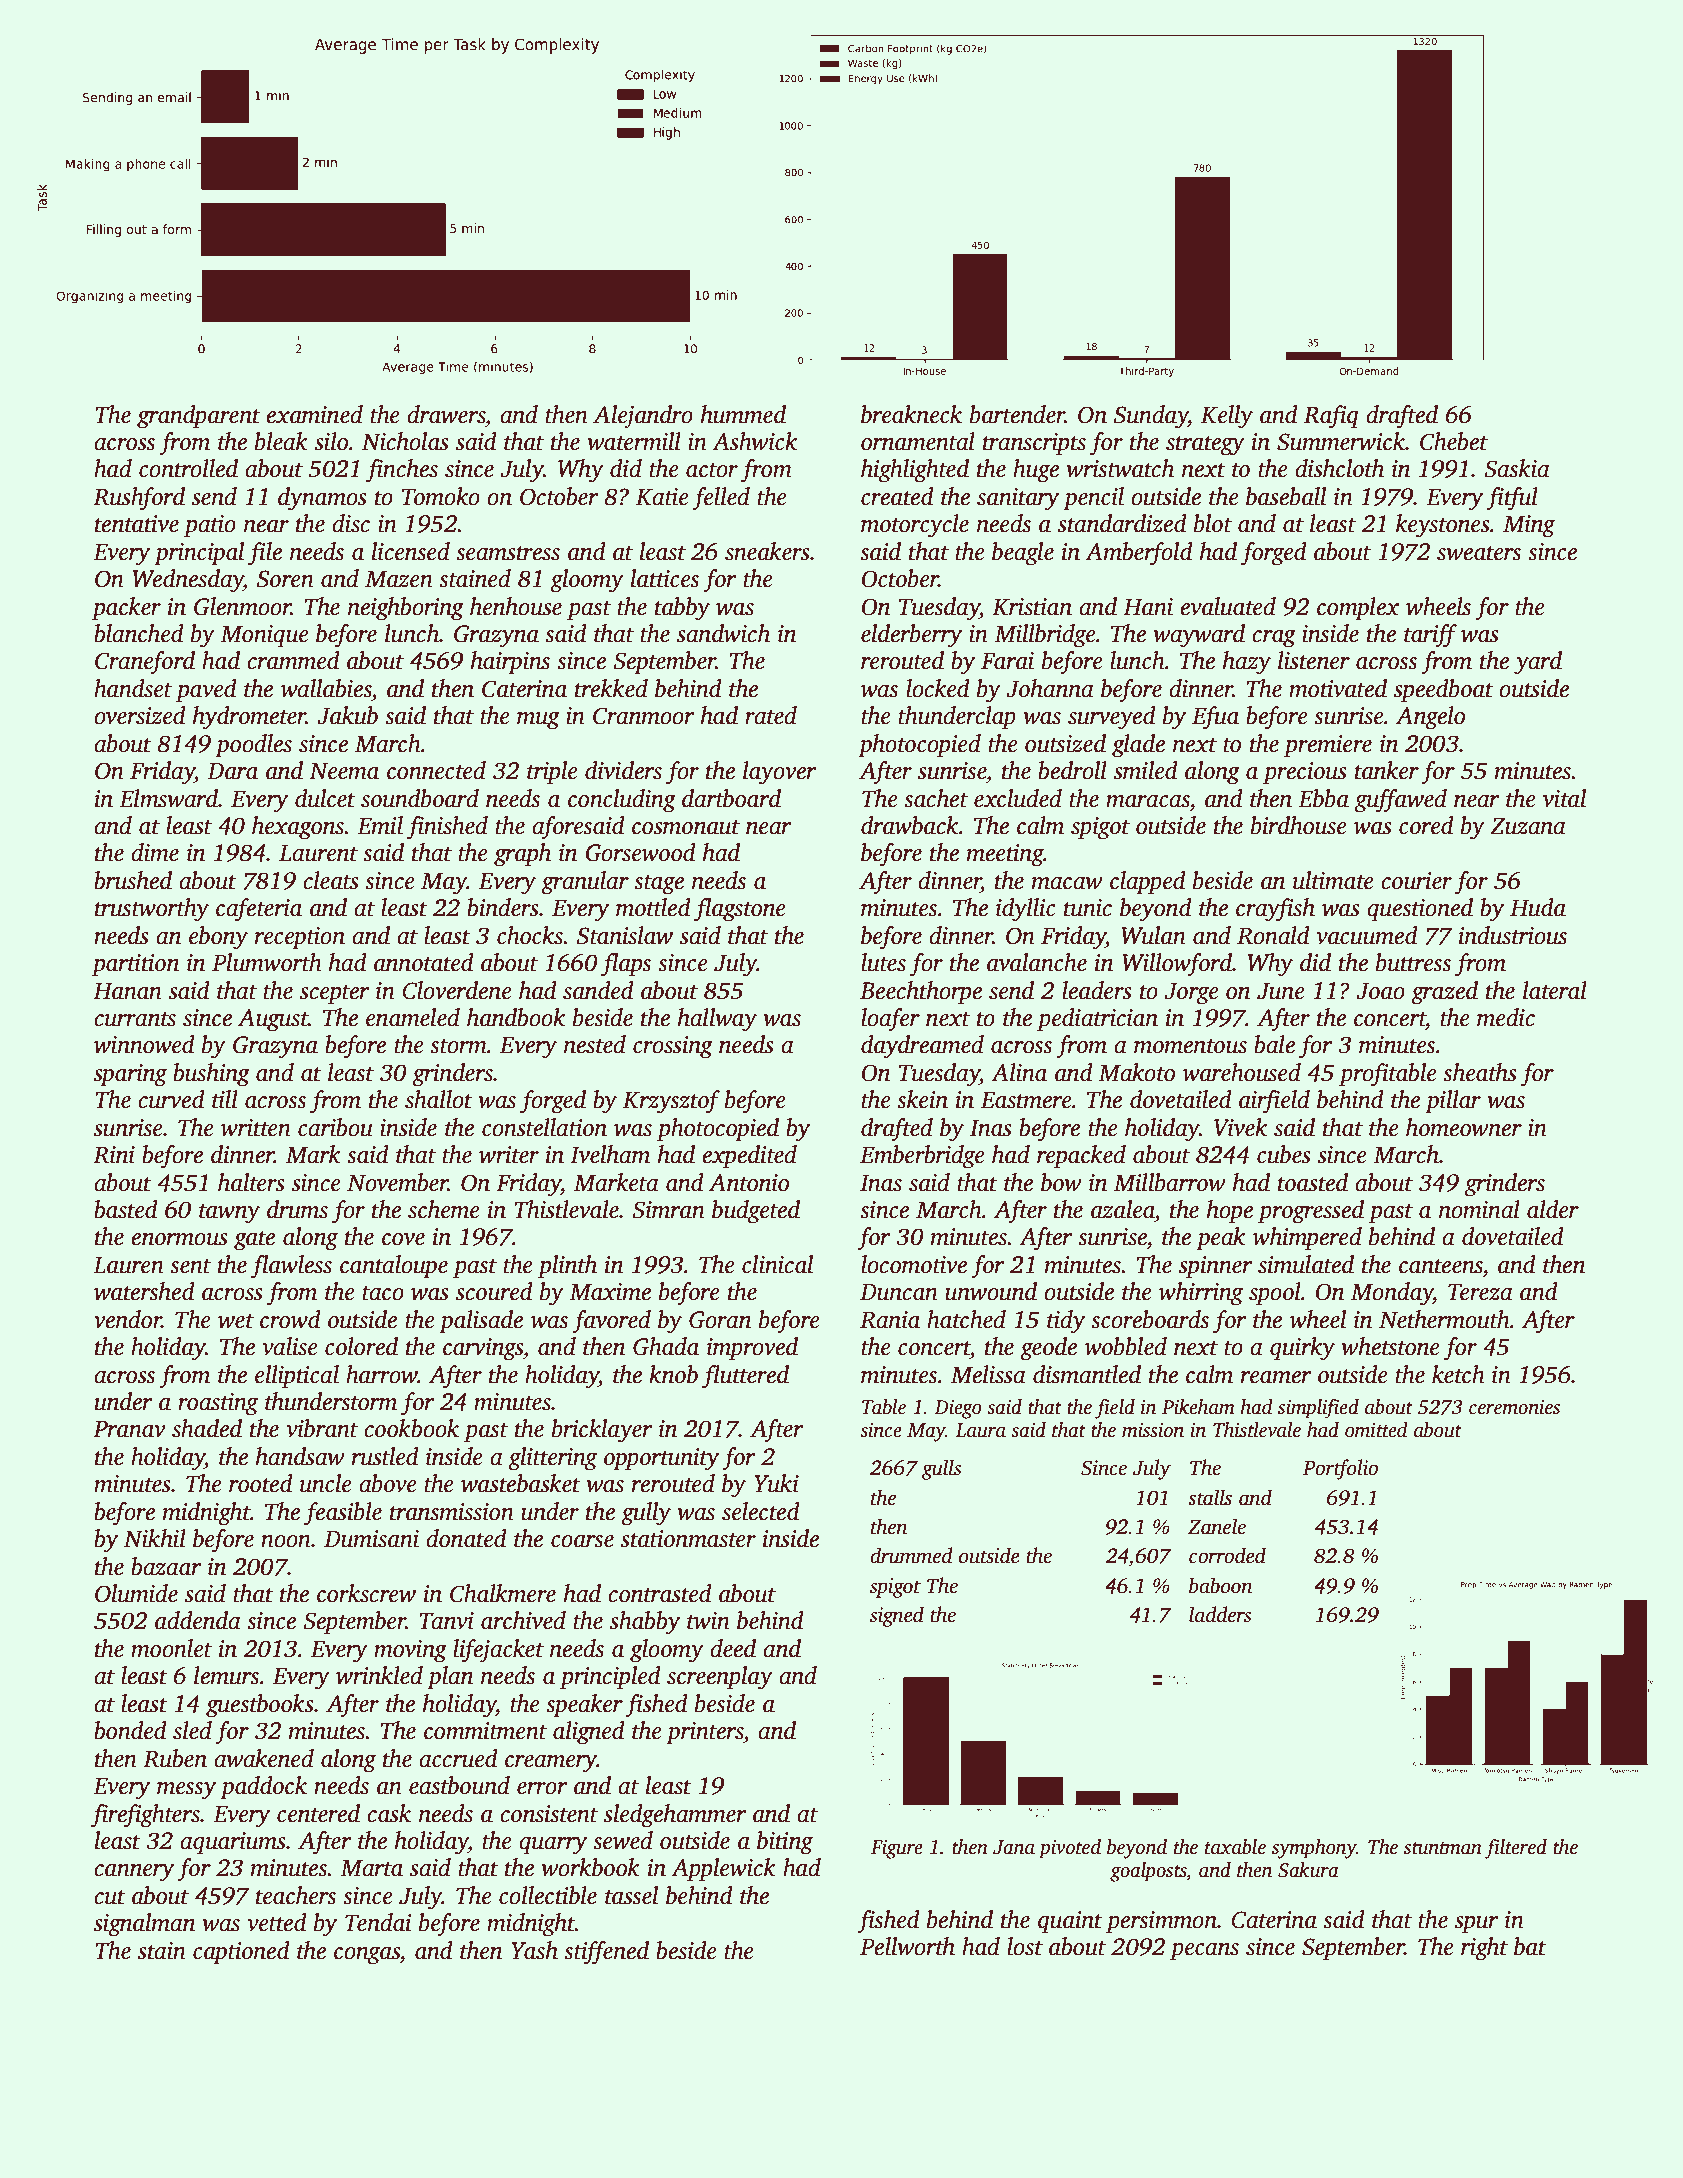  Describe the element at coordinates (441, 496) in the screenshot. I see `Tomoko` at that location.
